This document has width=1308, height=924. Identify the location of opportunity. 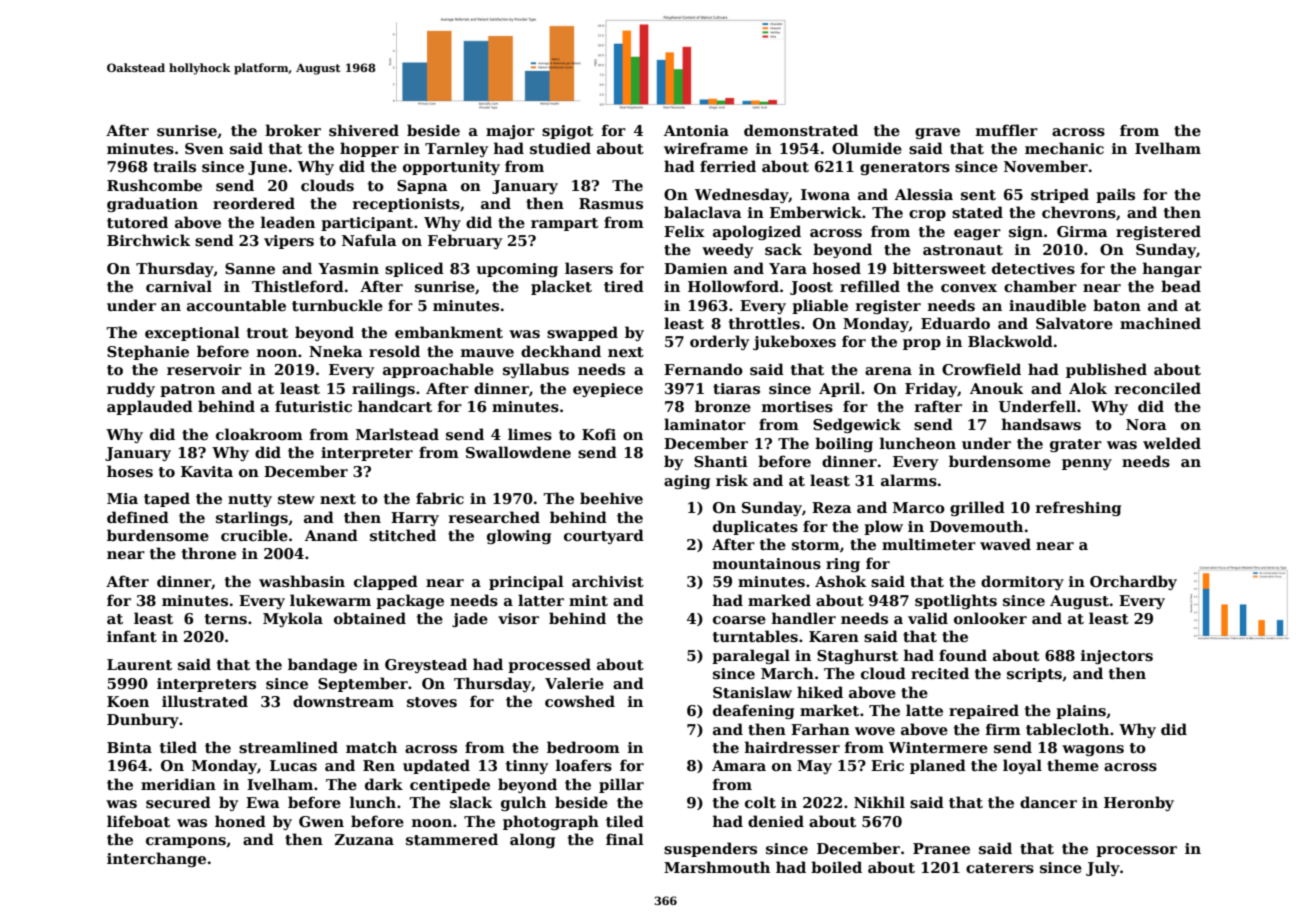
(451, 168).
